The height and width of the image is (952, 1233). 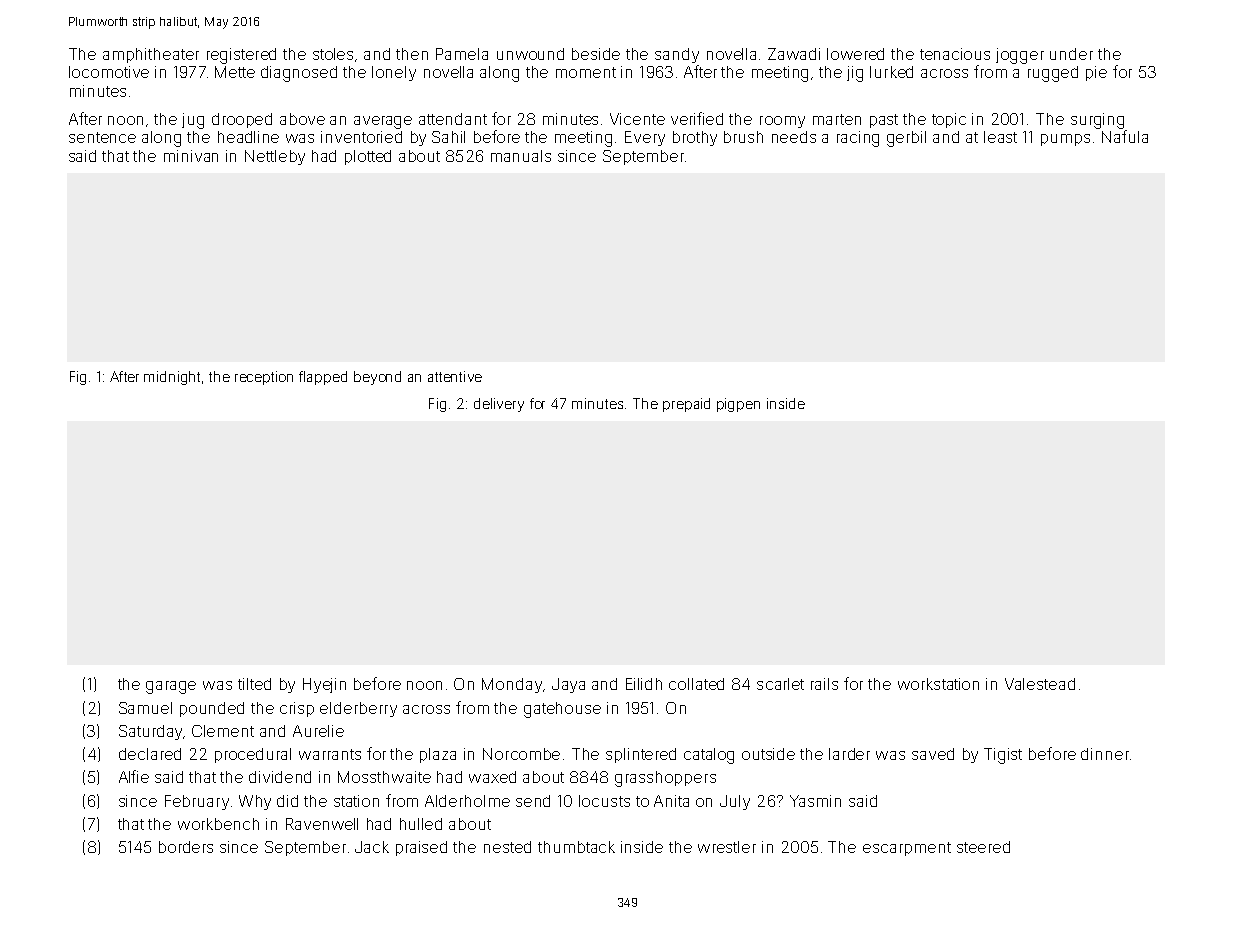 I want to click on midnight, so click(x=172, y=378).
